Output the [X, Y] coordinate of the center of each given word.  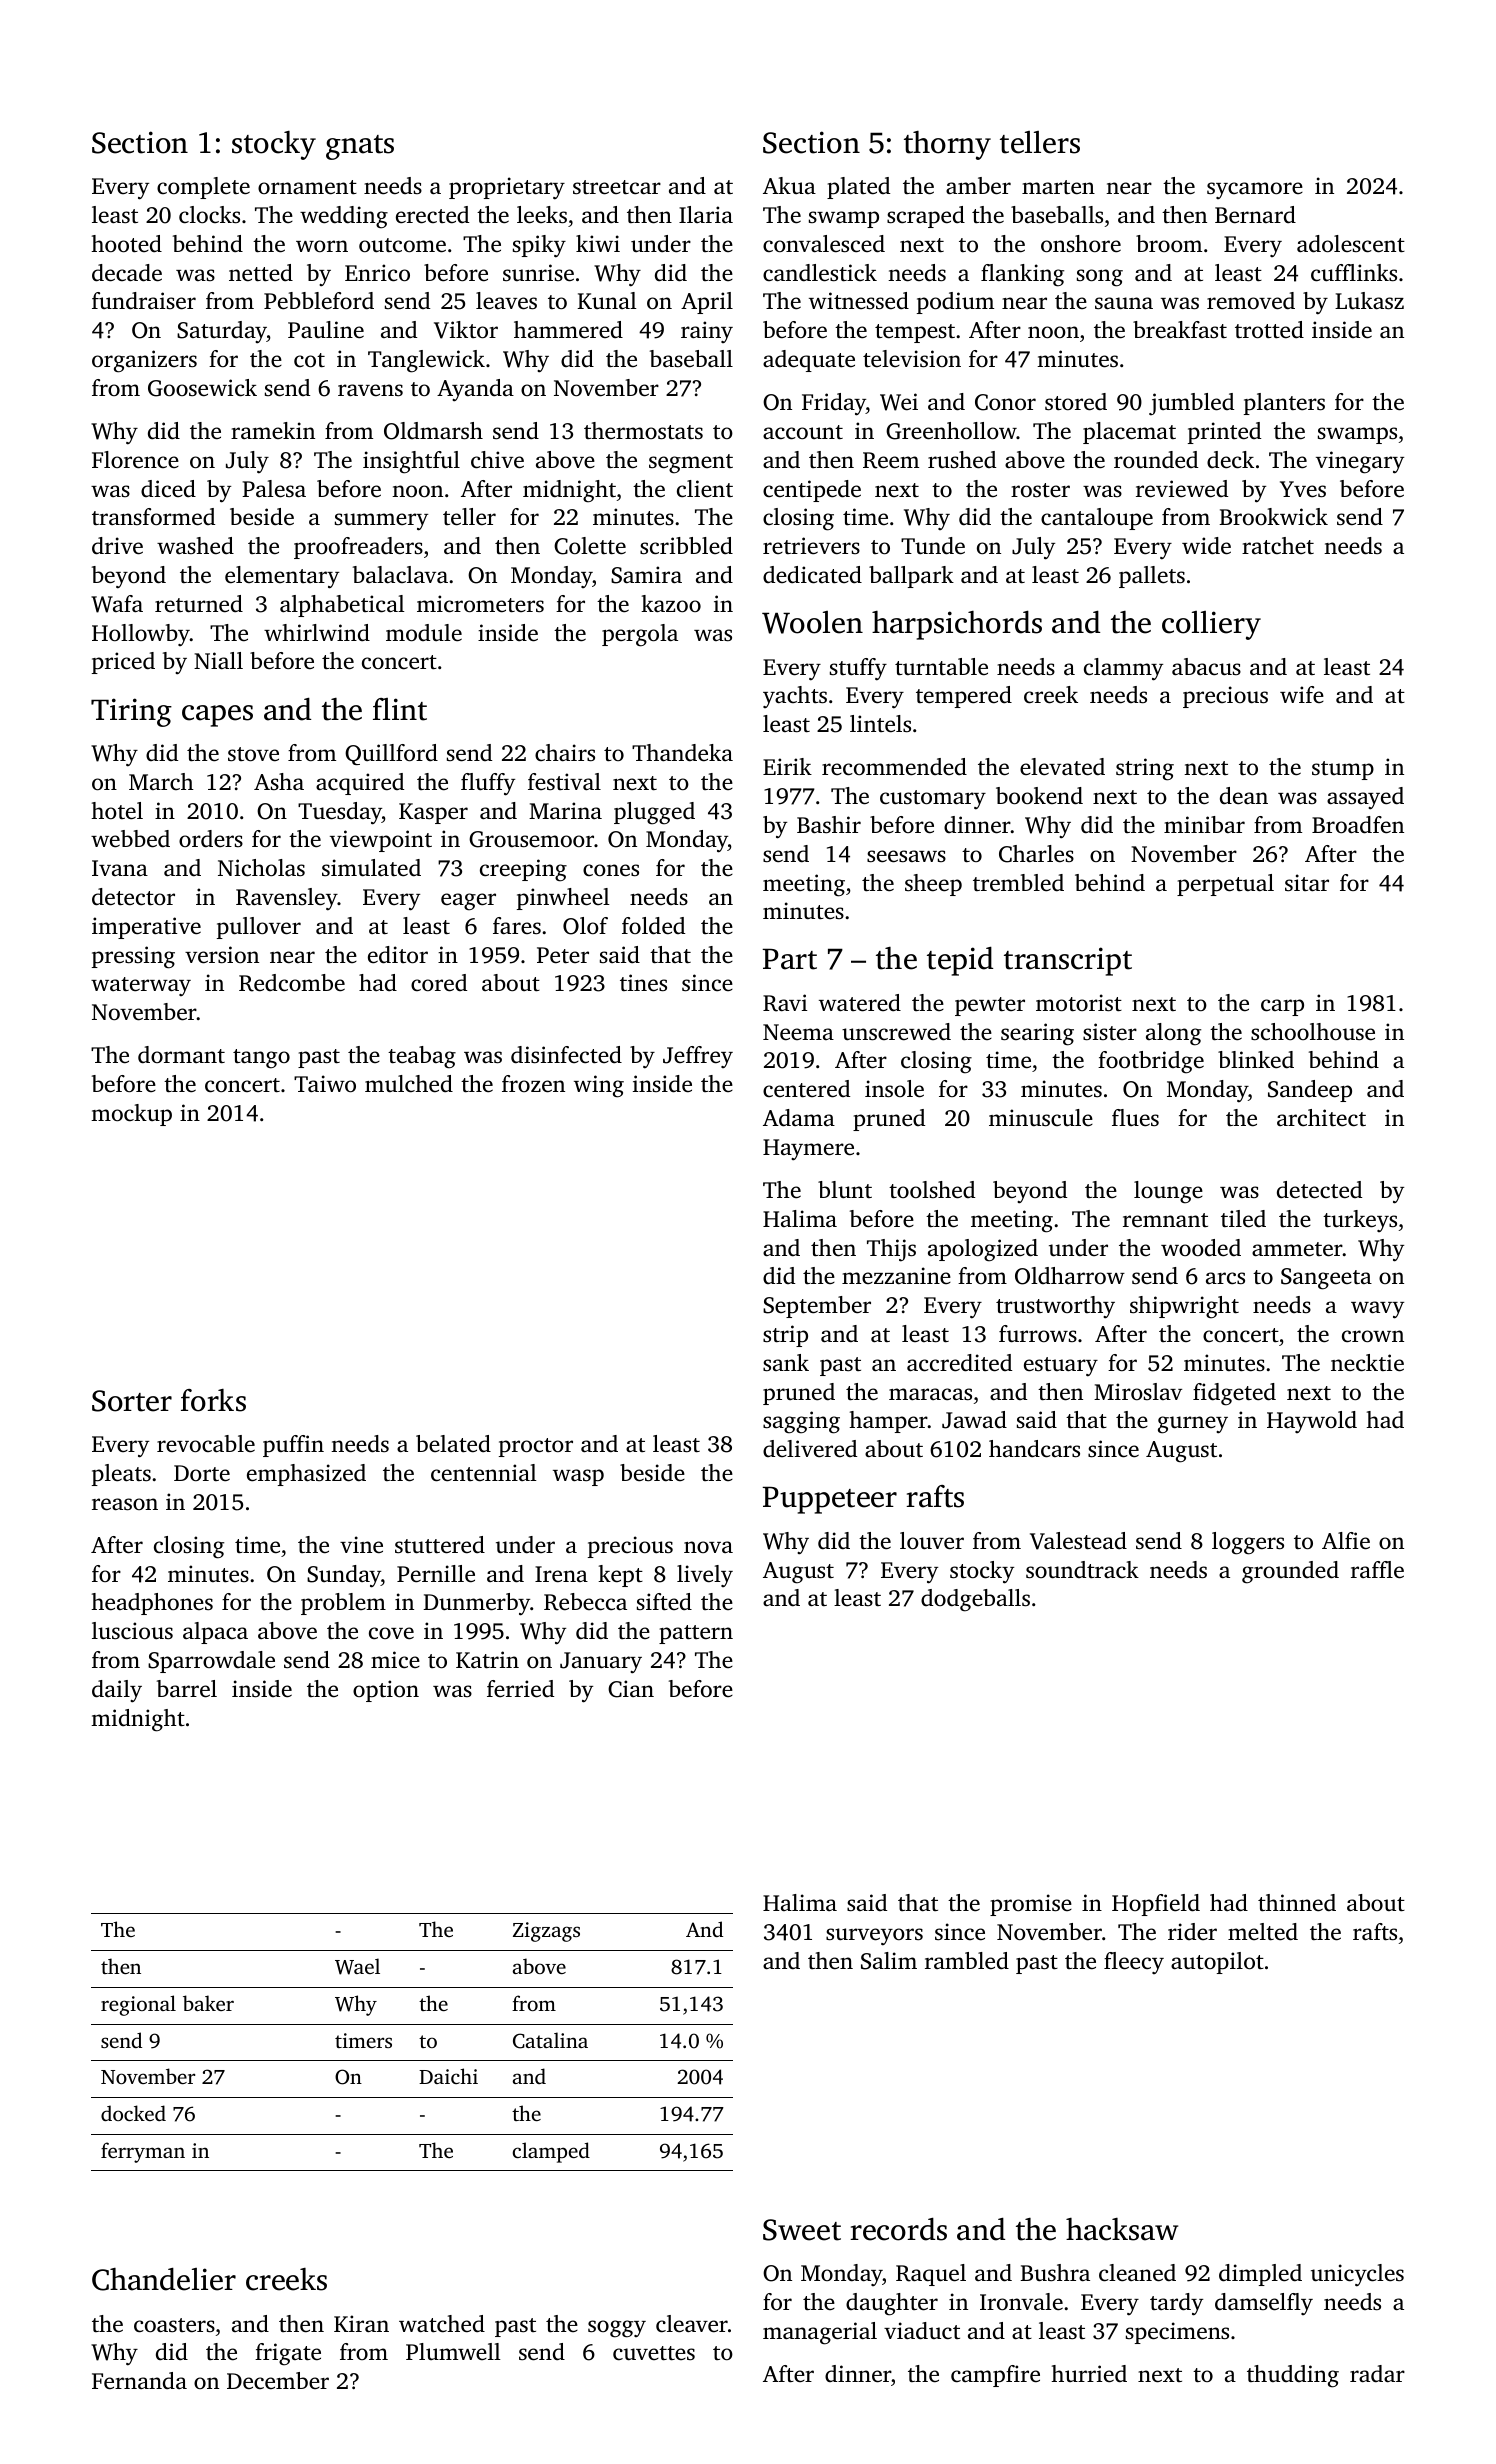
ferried [520, 1689]
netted [261, 273]
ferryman [143, 2152]
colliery [1211, 625]
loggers [1248, 1543]
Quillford [391, 754]
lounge [1168, 1192]
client [705, 488]
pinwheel [563, 899]
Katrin [487, 1659]
